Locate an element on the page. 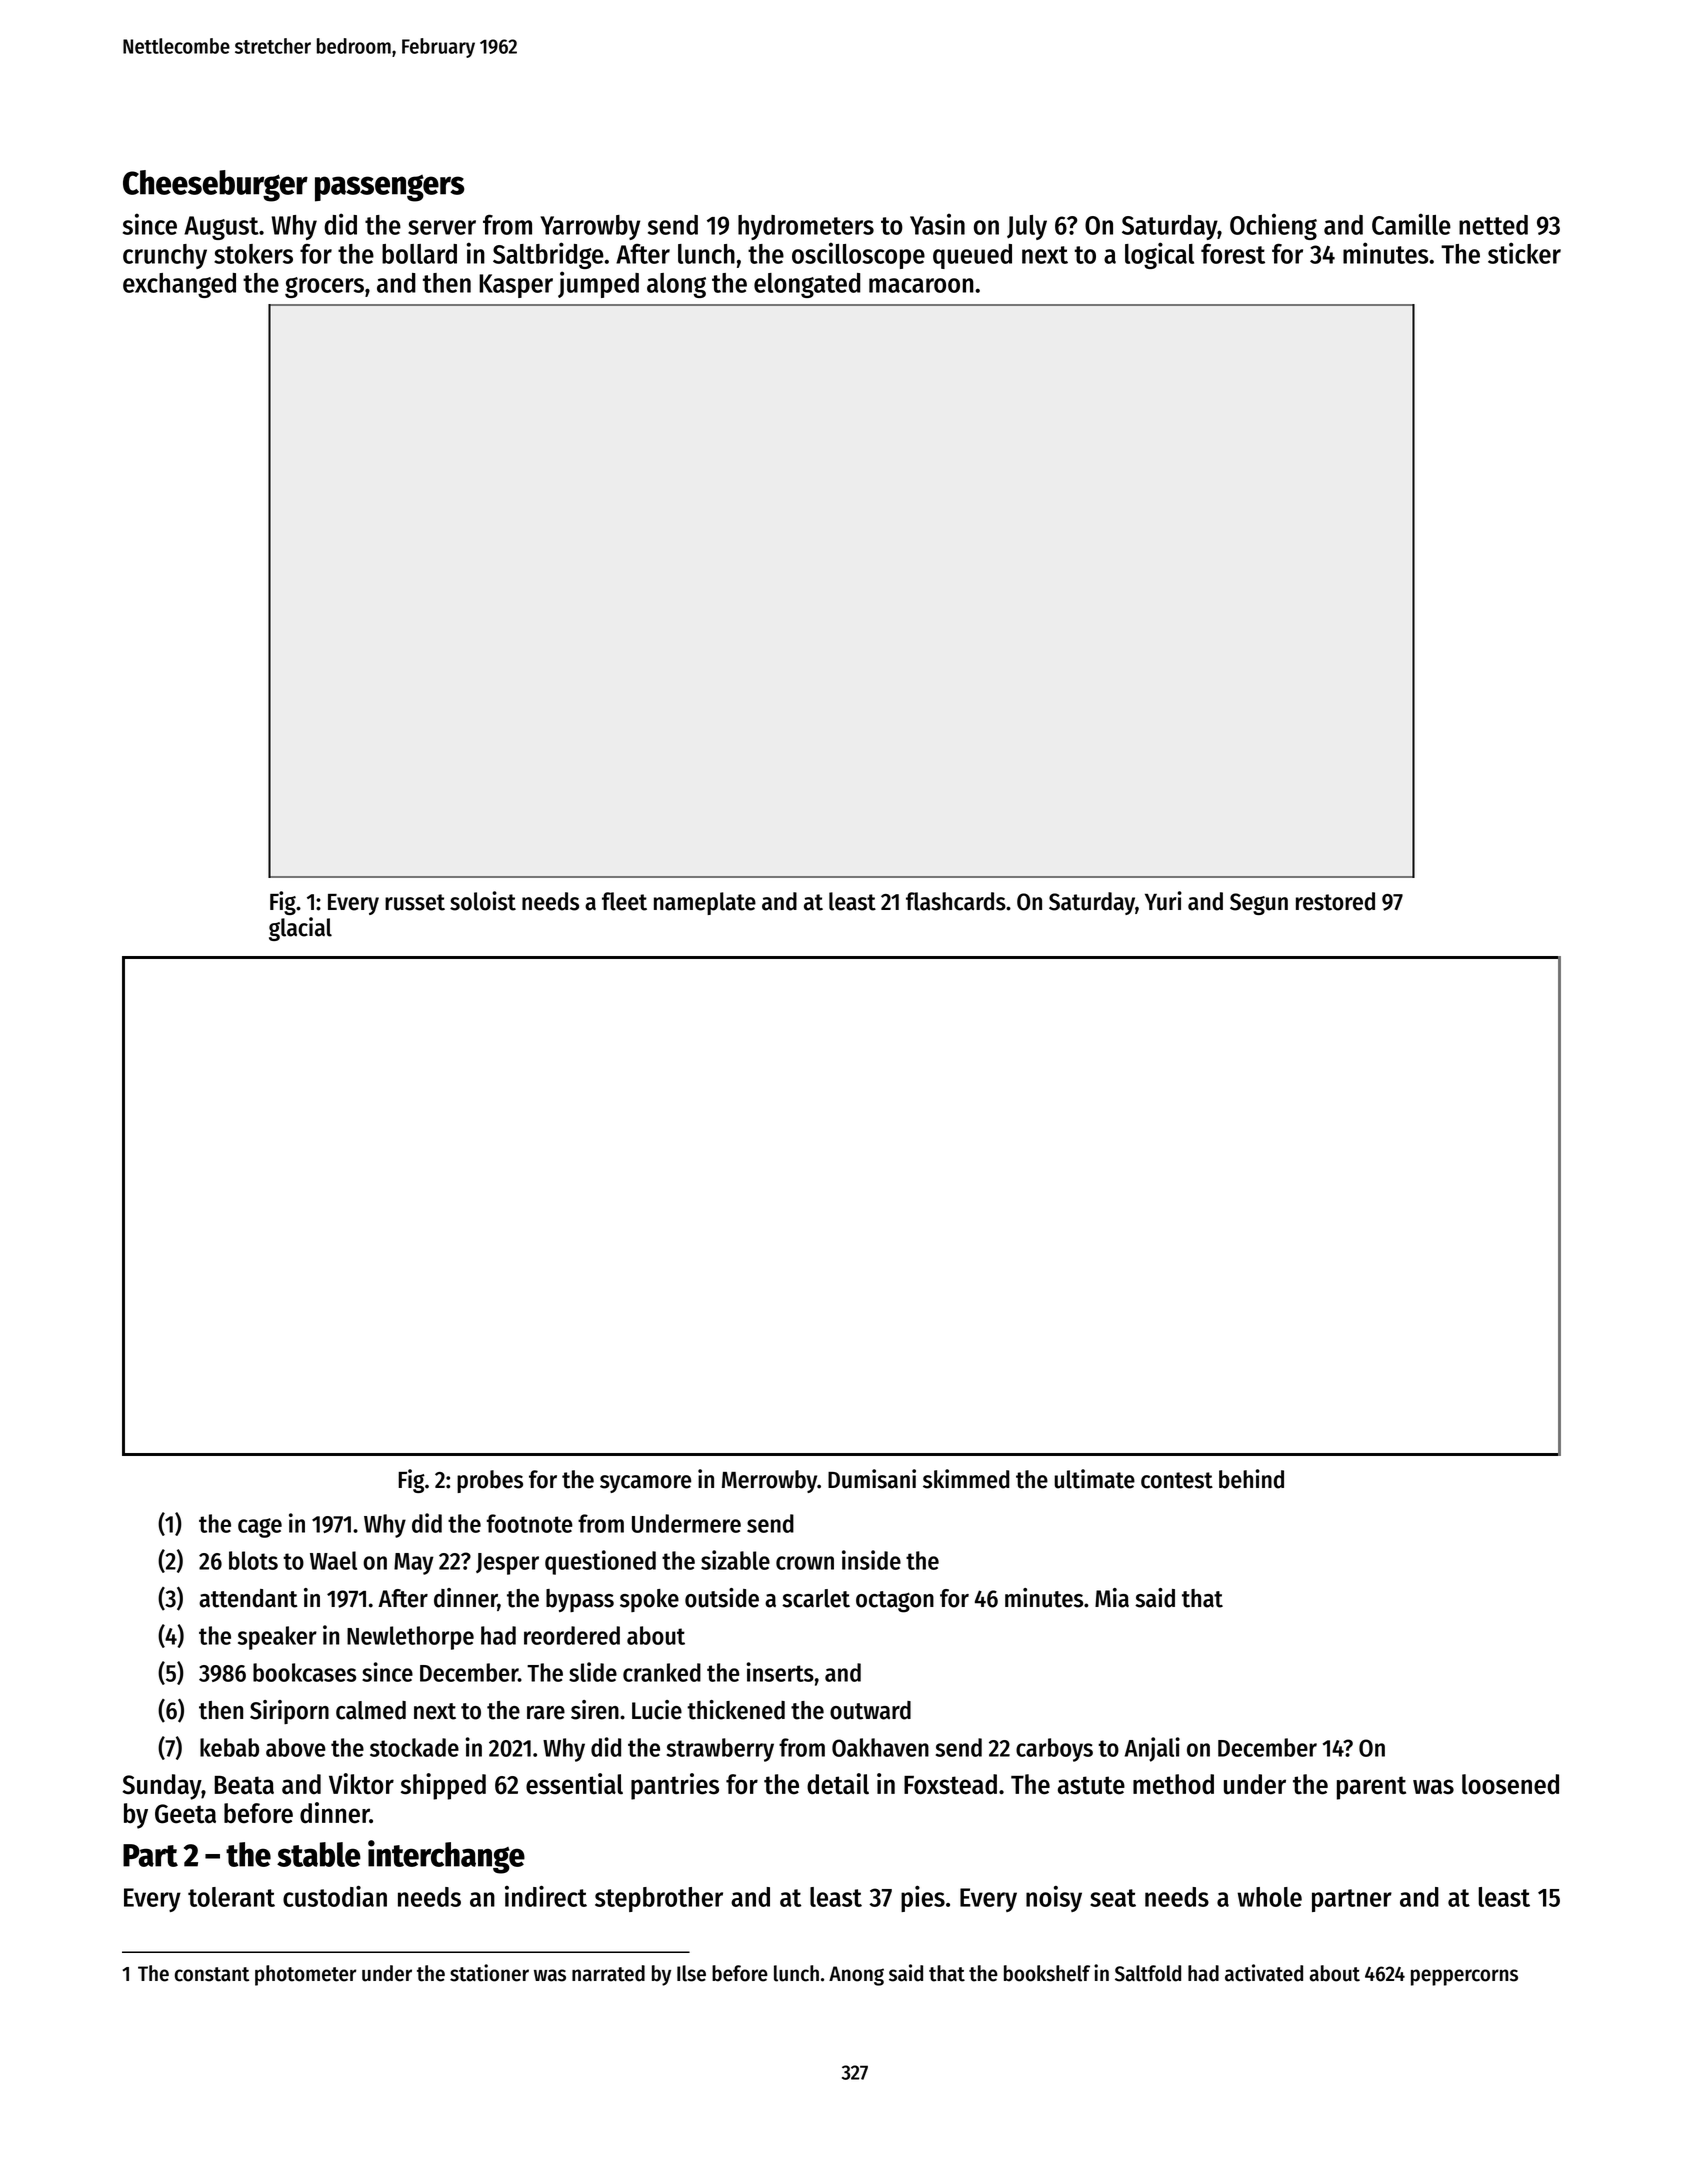 This document has height=2178, width=1683. hydrometers is located at coordinates (806, 227).
